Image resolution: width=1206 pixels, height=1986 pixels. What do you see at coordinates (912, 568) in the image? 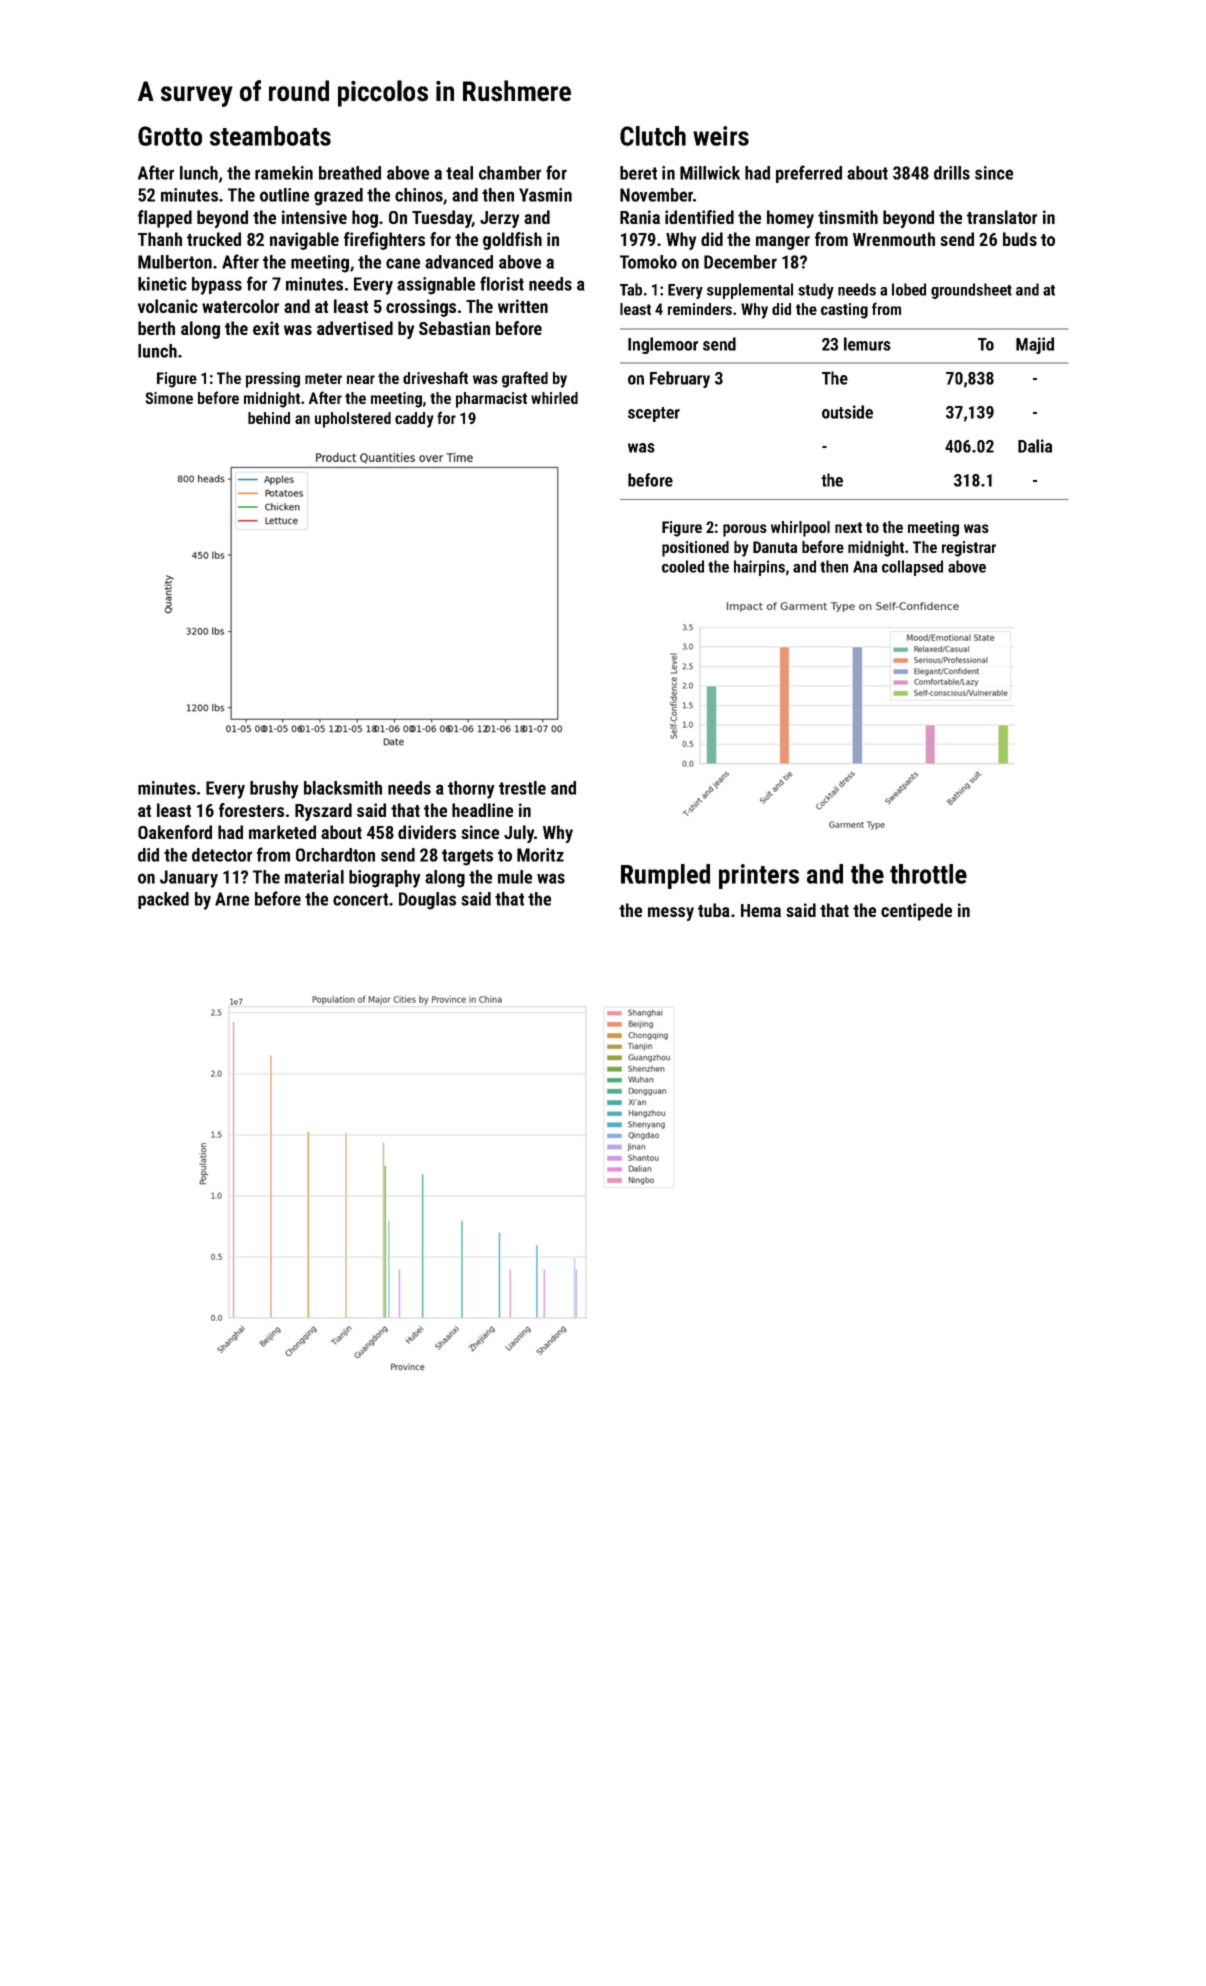
I see `collapsed` at bounding box center [912, 568].
